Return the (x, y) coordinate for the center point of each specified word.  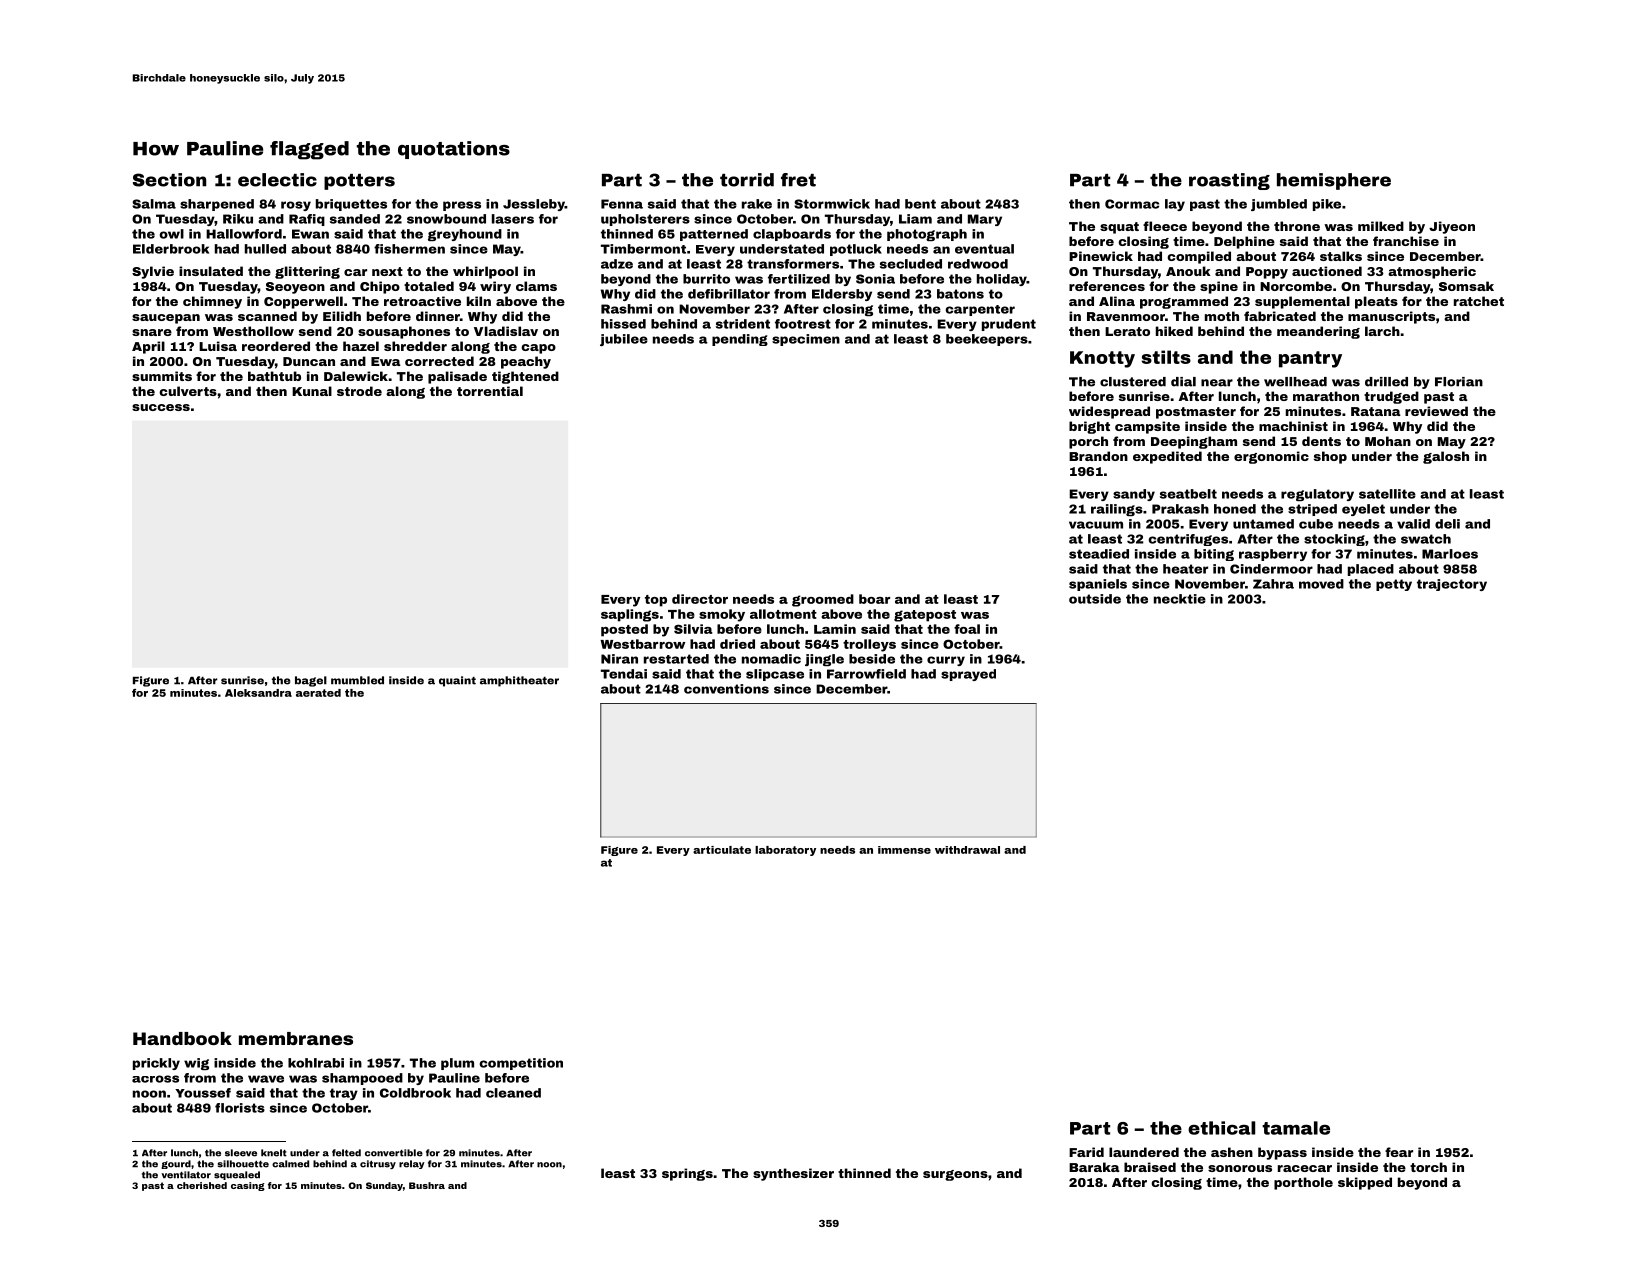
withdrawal (967, 850)
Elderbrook (171, 249)
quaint (457, 681)
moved (1321, 584)
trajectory (1452, 585)
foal (967, 629)
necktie (1180, 599)
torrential (490, 391)
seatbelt (1188, 494)
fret (798, 180)
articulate (722, 850)
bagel (311, 681)
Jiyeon (1452, 227)
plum (457, 1064)
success (161, 407)
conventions (726, 689)
